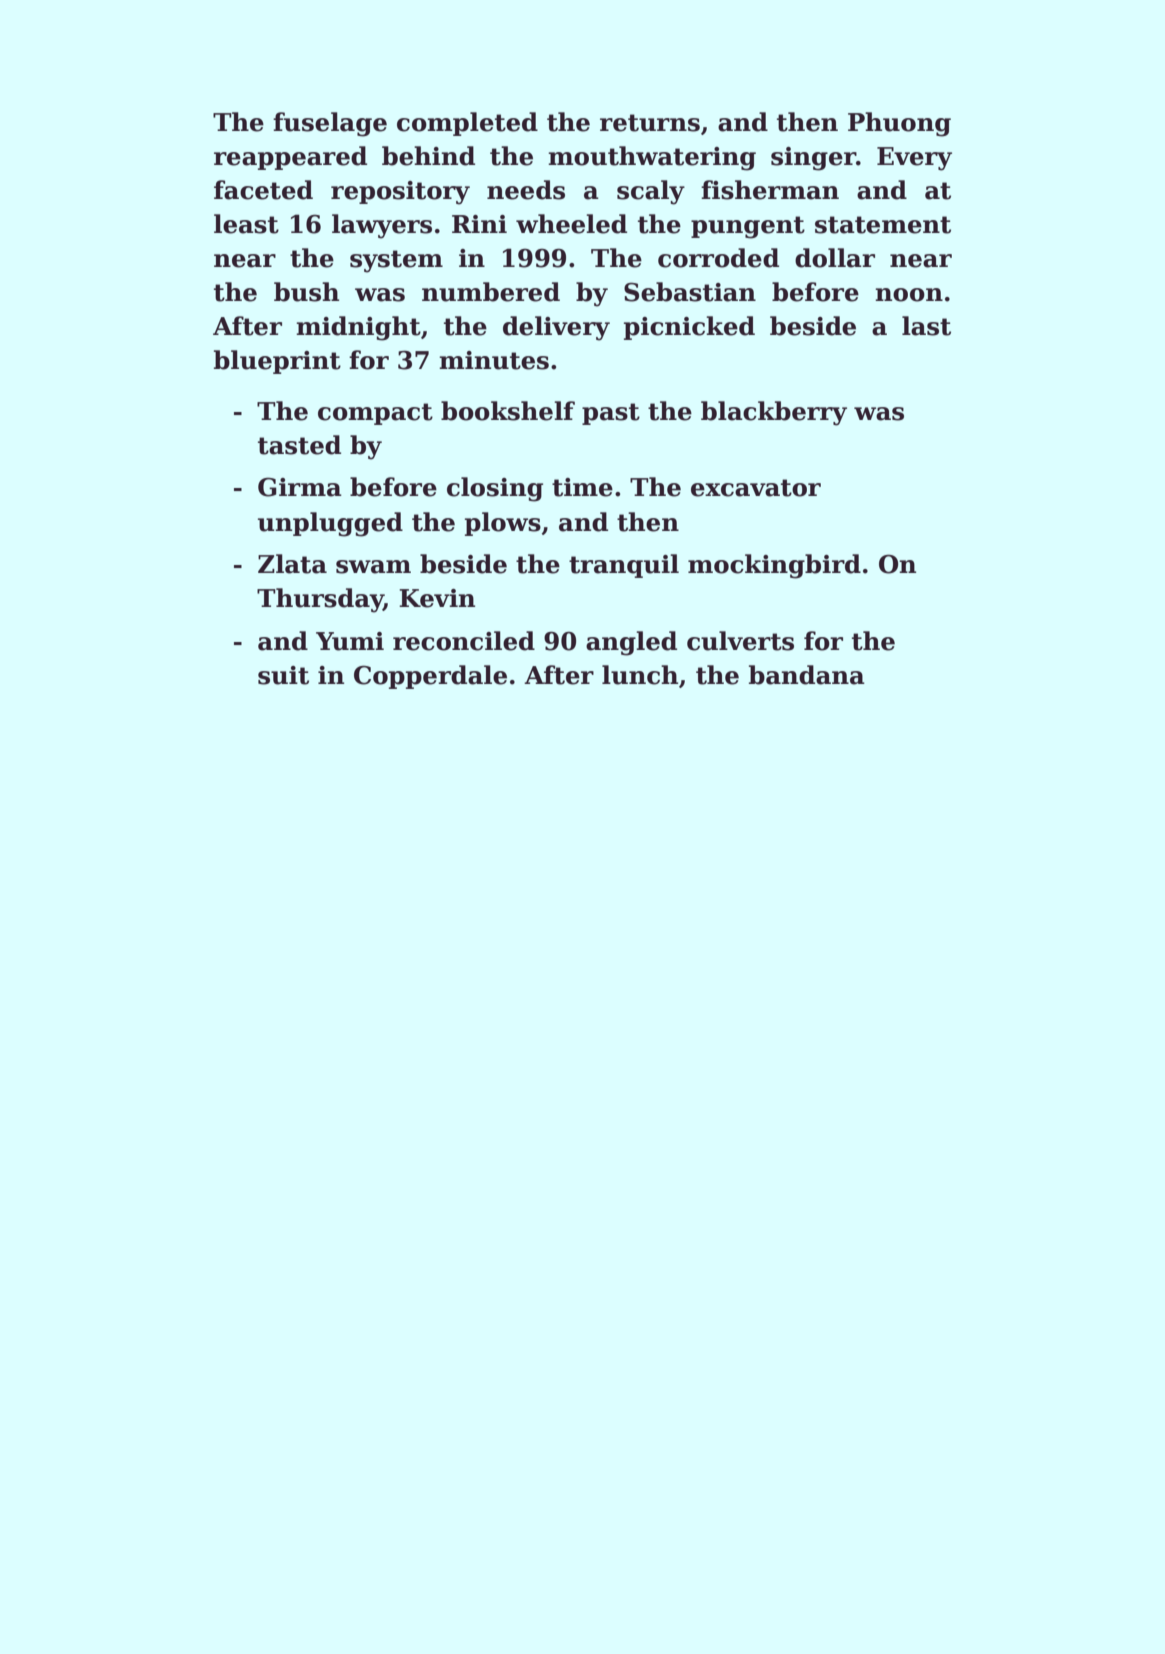 The width and height of the screenshot is (1165, 1654). What do you see at coordinates (631, 643) in the screenshot?
I see `angled` at bounding box center [631, 643].
